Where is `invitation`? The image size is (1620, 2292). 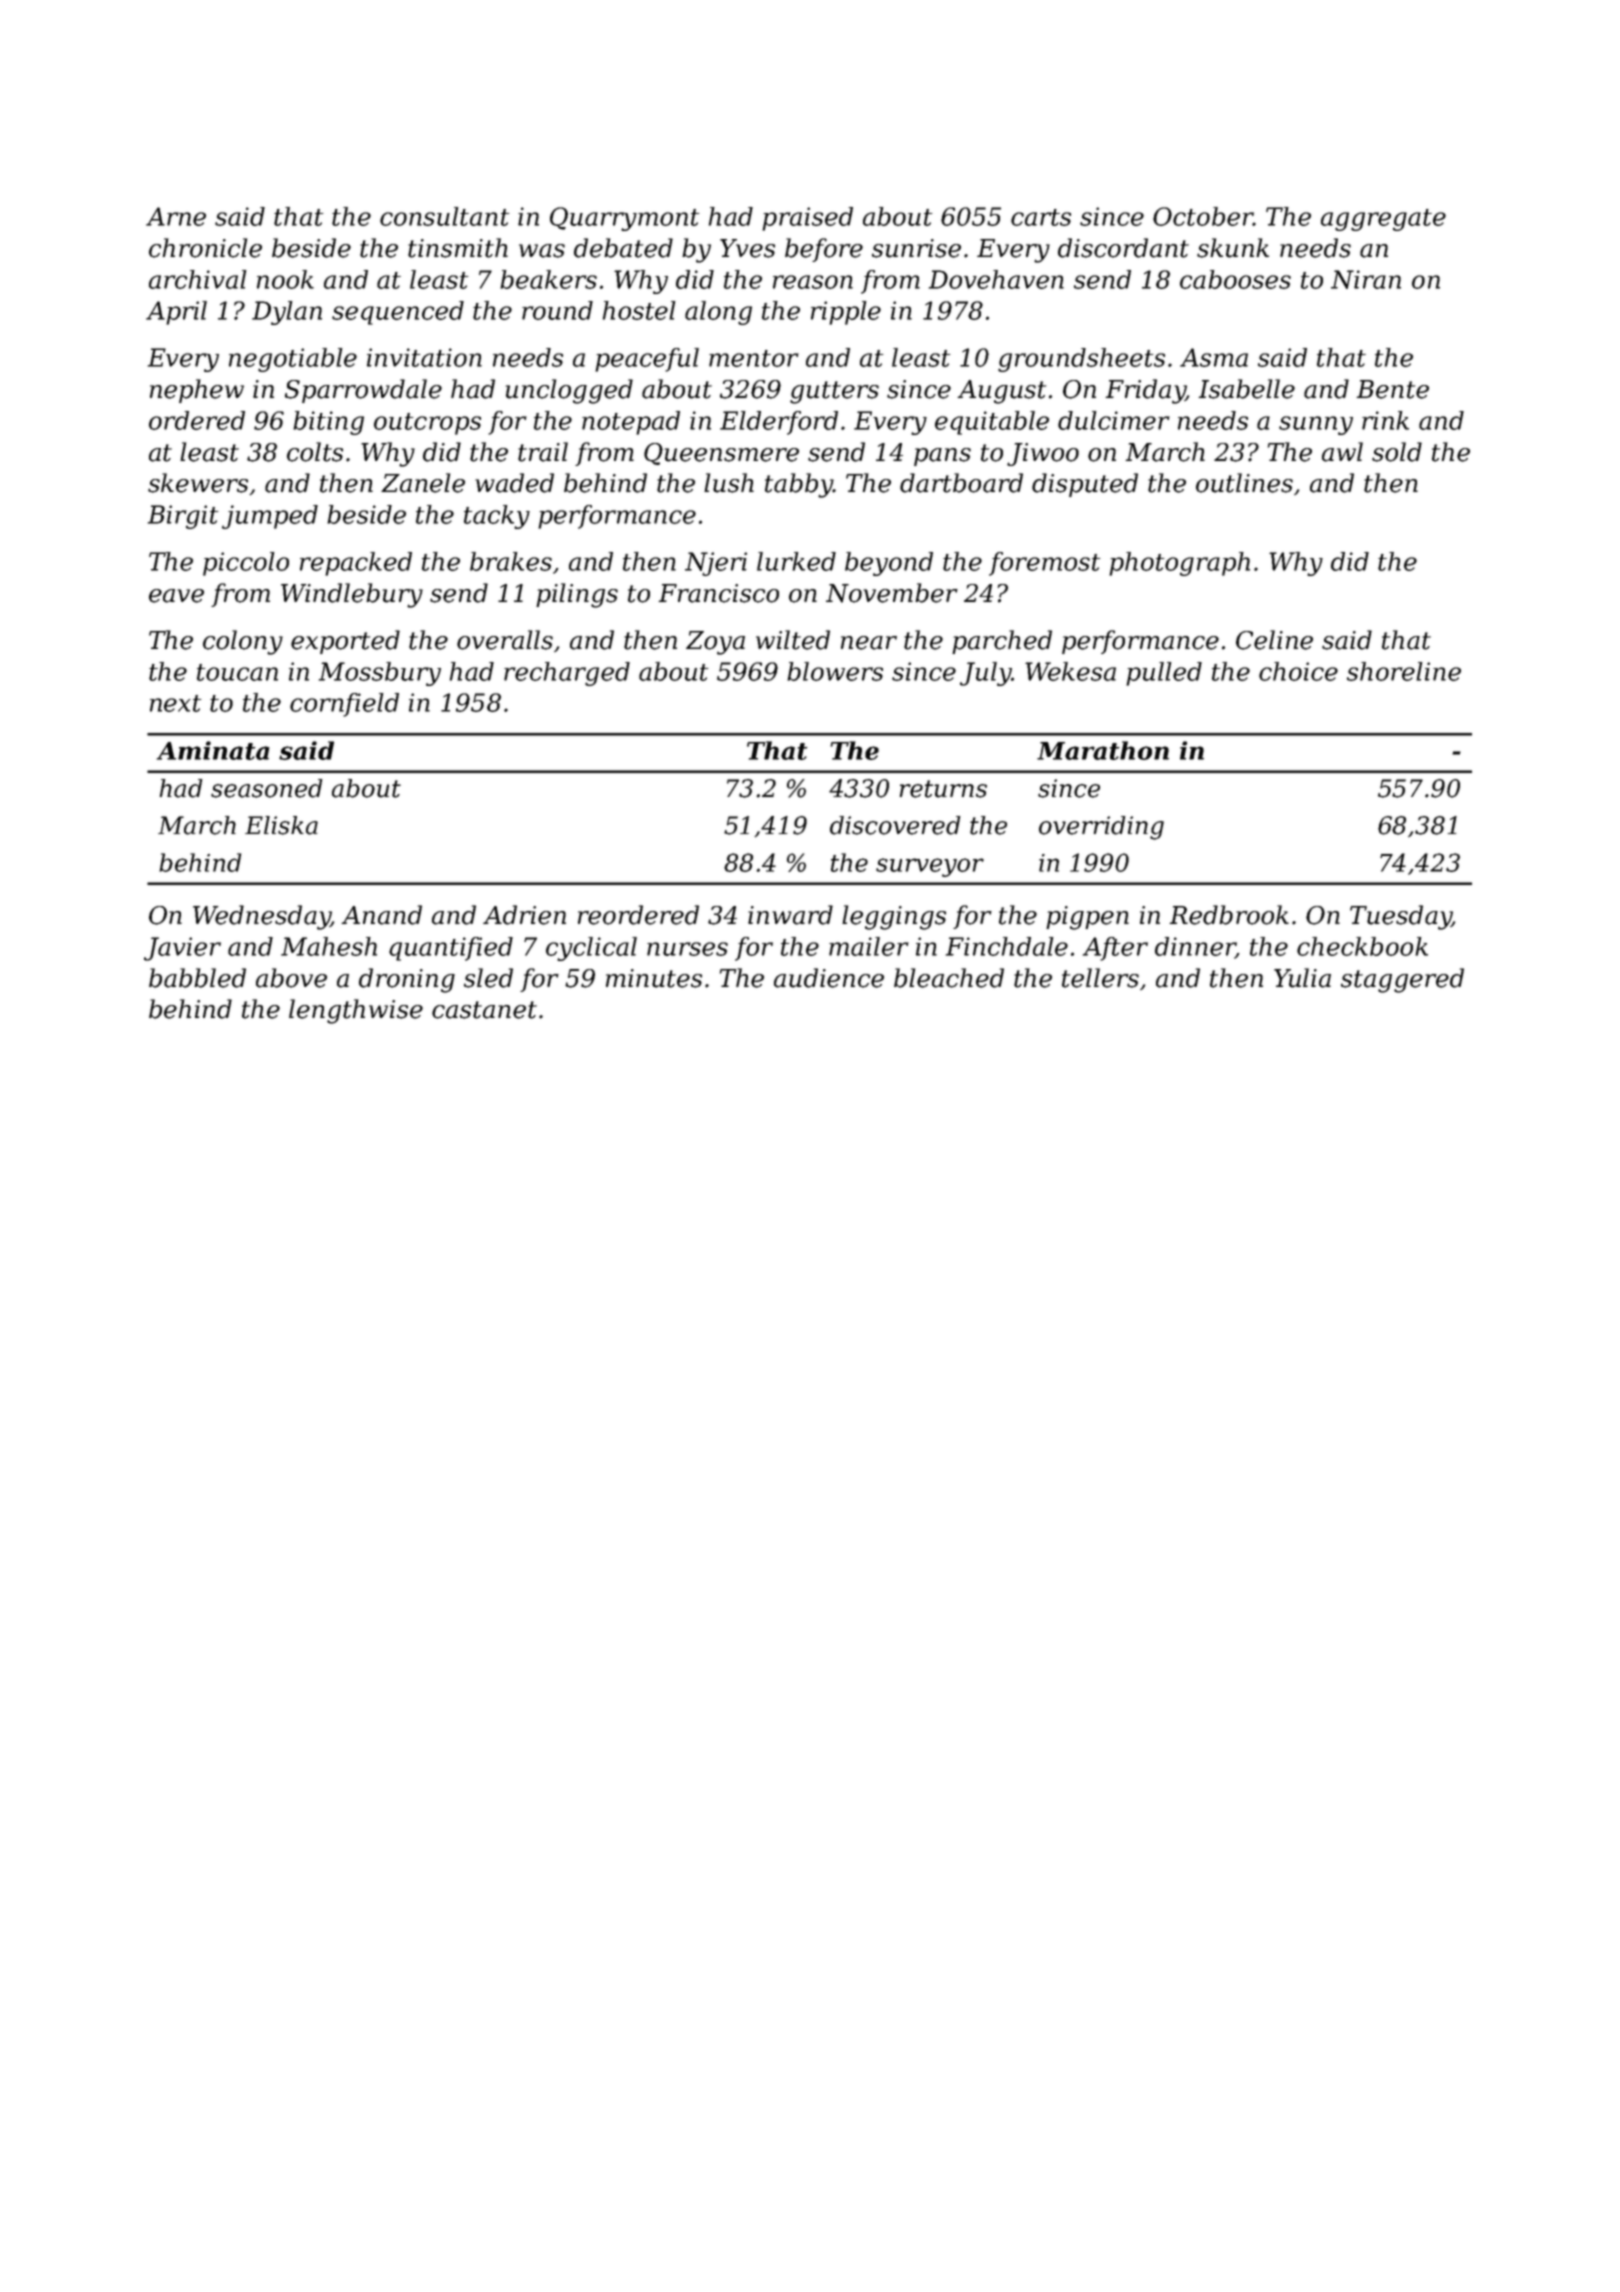 invitation is located at coordinates (424, 357).
